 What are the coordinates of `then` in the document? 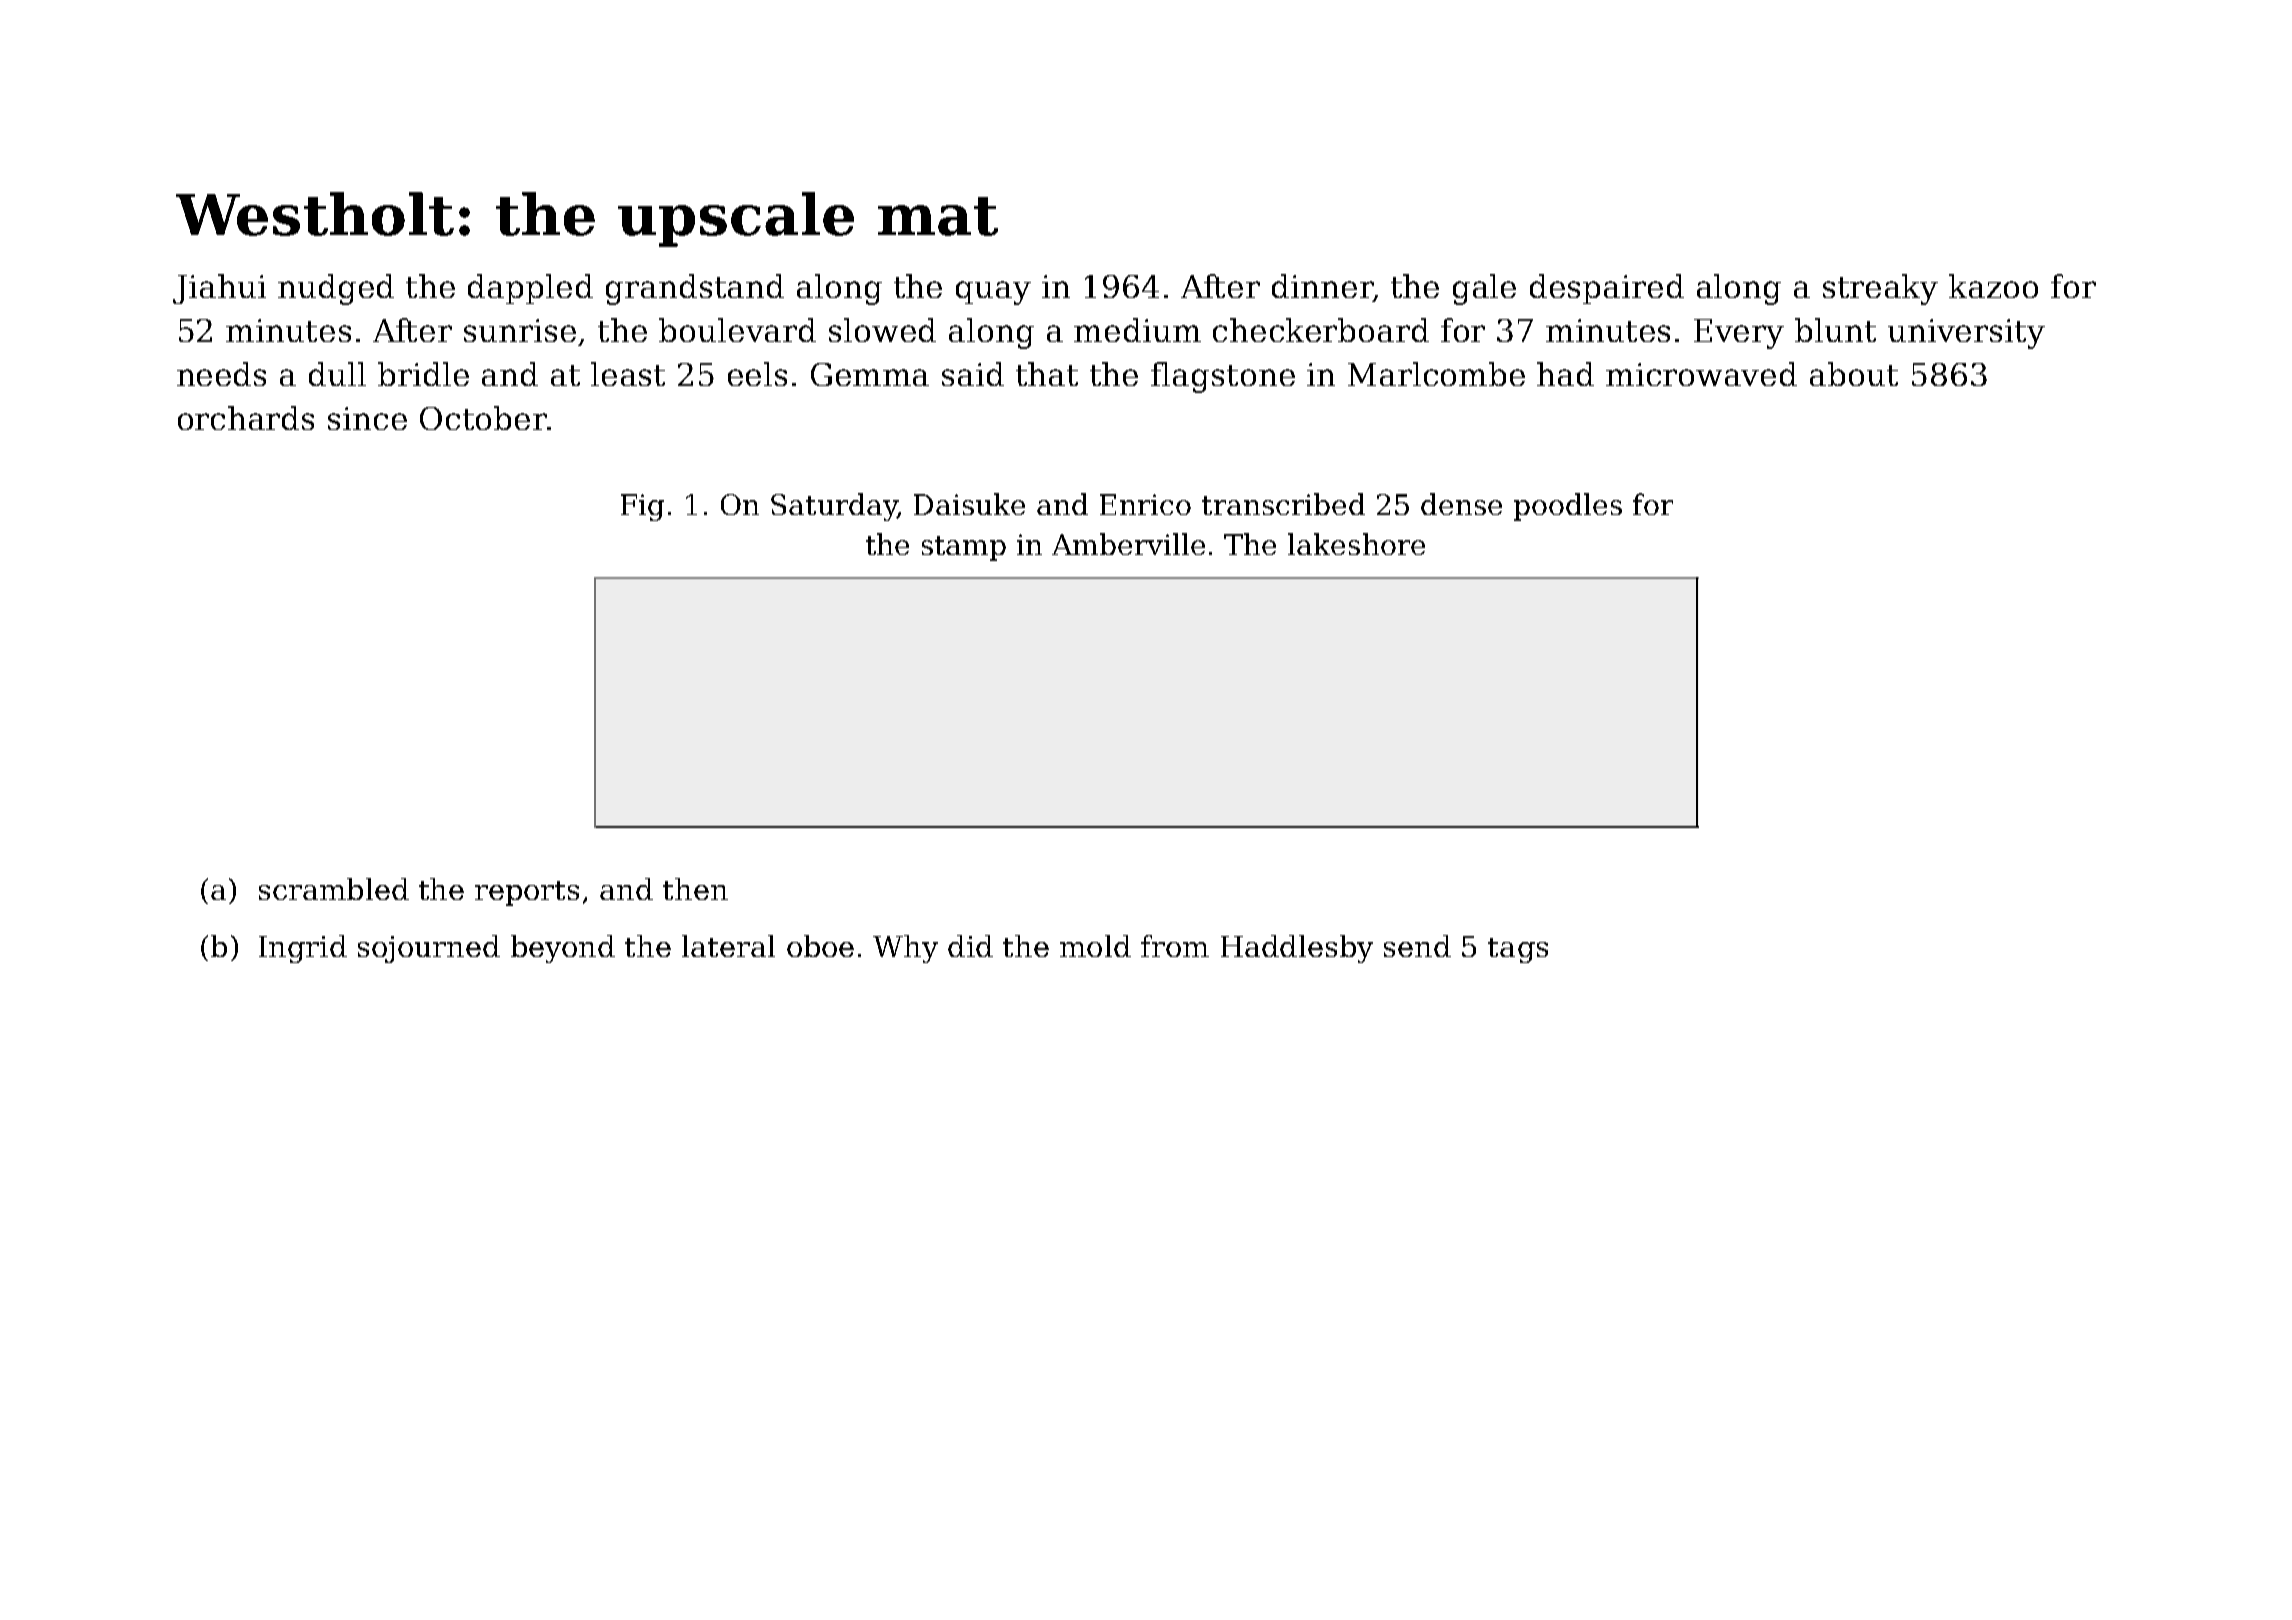 It's located at (695, 889).
